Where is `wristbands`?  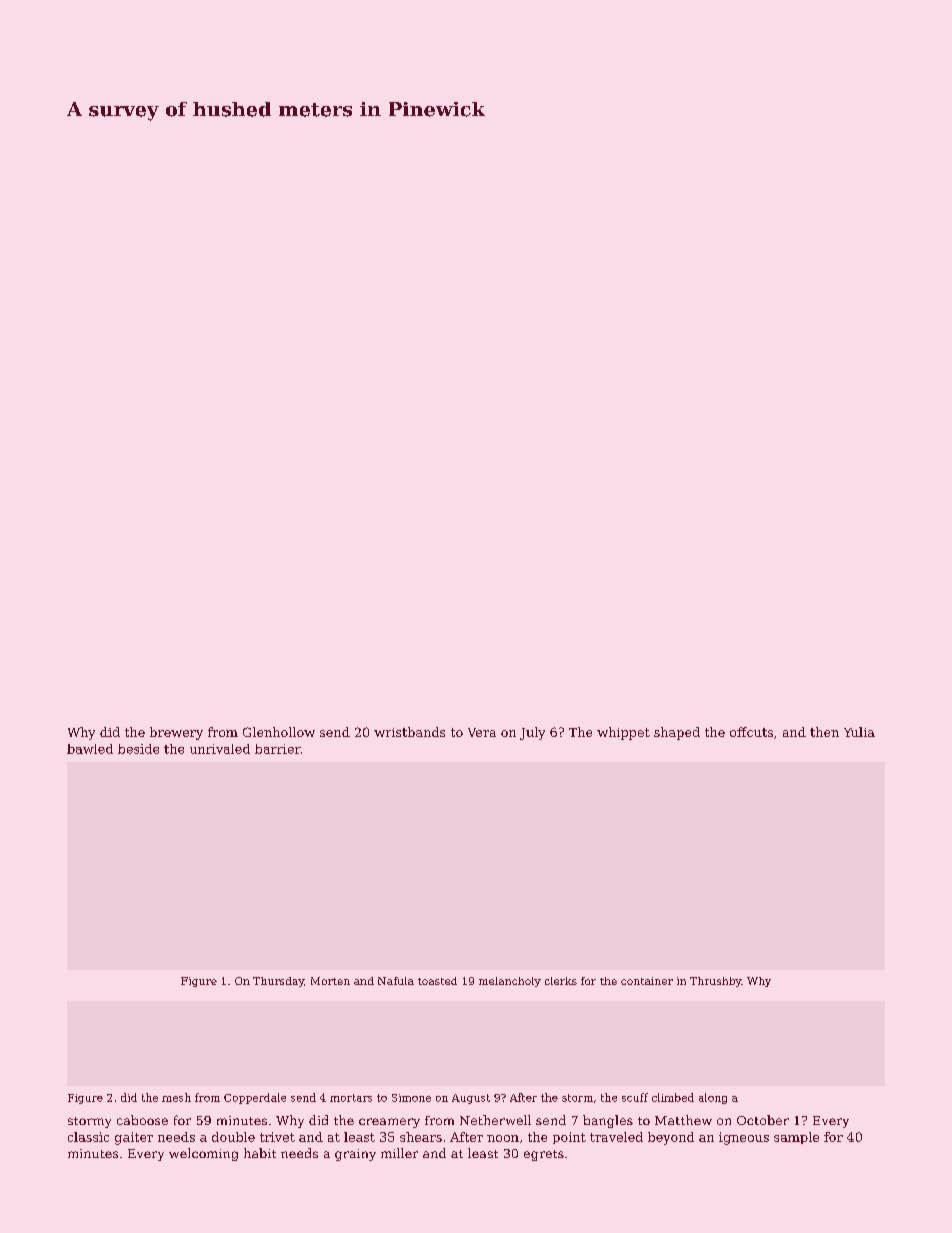 wristbands is located at coordinates (409, 732).
